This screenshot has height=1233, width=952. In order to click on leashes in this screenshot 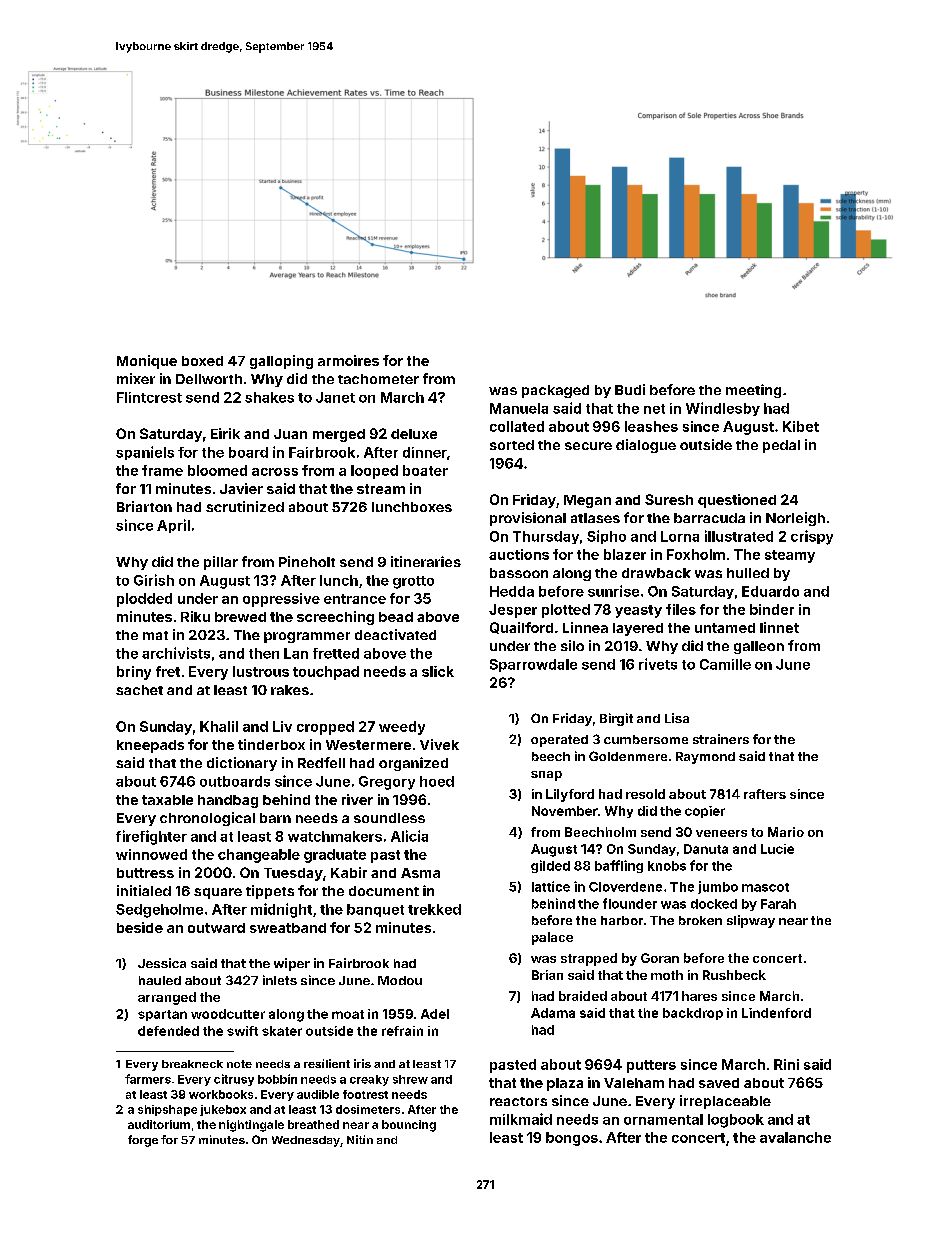, I will do `click(651, 426)`.
